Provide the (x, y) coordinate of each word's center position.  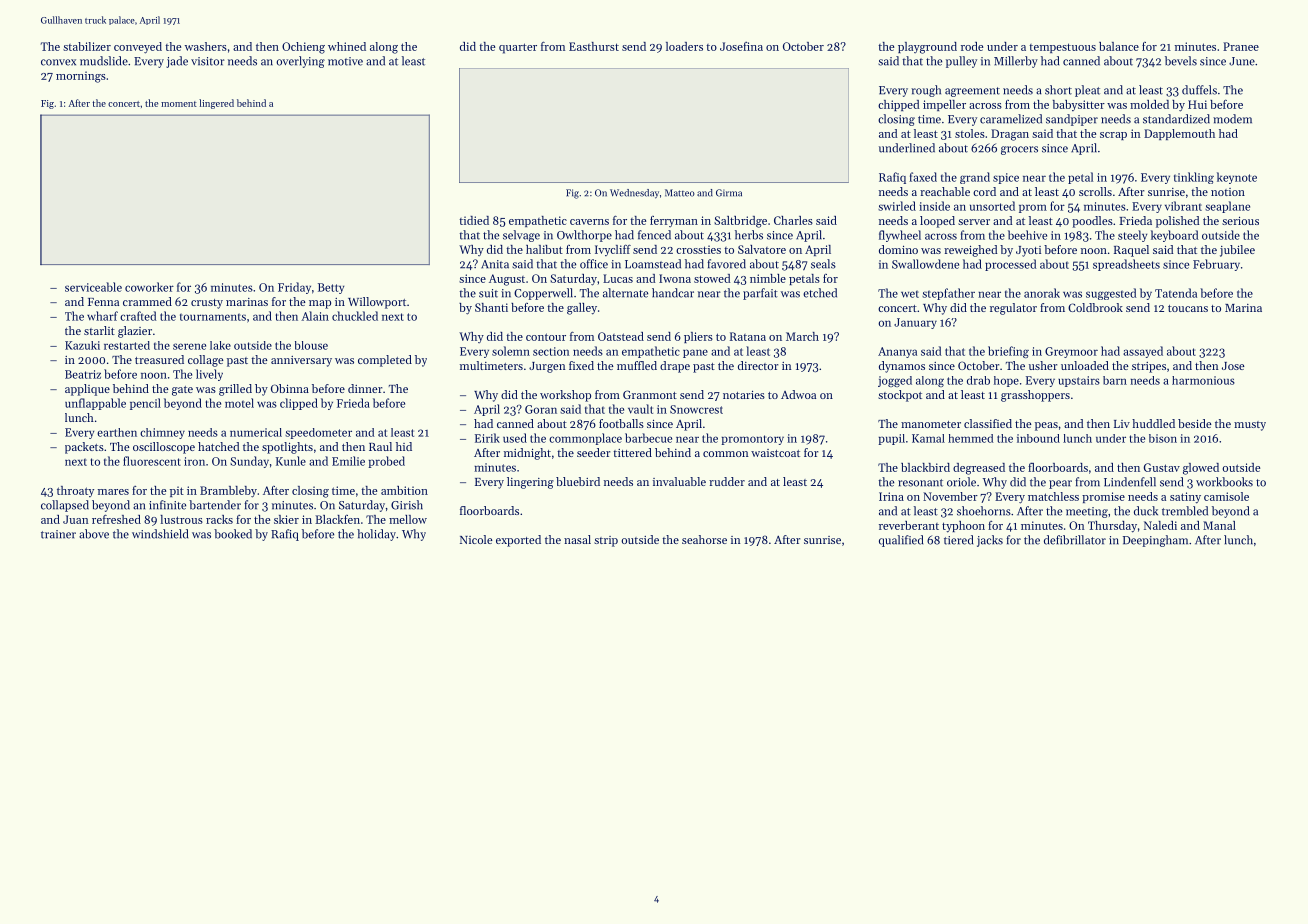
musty (1250, 426)
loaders (684, 46)
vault (640, 409)
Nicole (476, 539)
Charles (793, 220)
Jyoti (1028, 251)
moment (179, 104)
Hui (1197, 104)
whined (347, 46)
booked (233, 534)
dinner (365, 388)
